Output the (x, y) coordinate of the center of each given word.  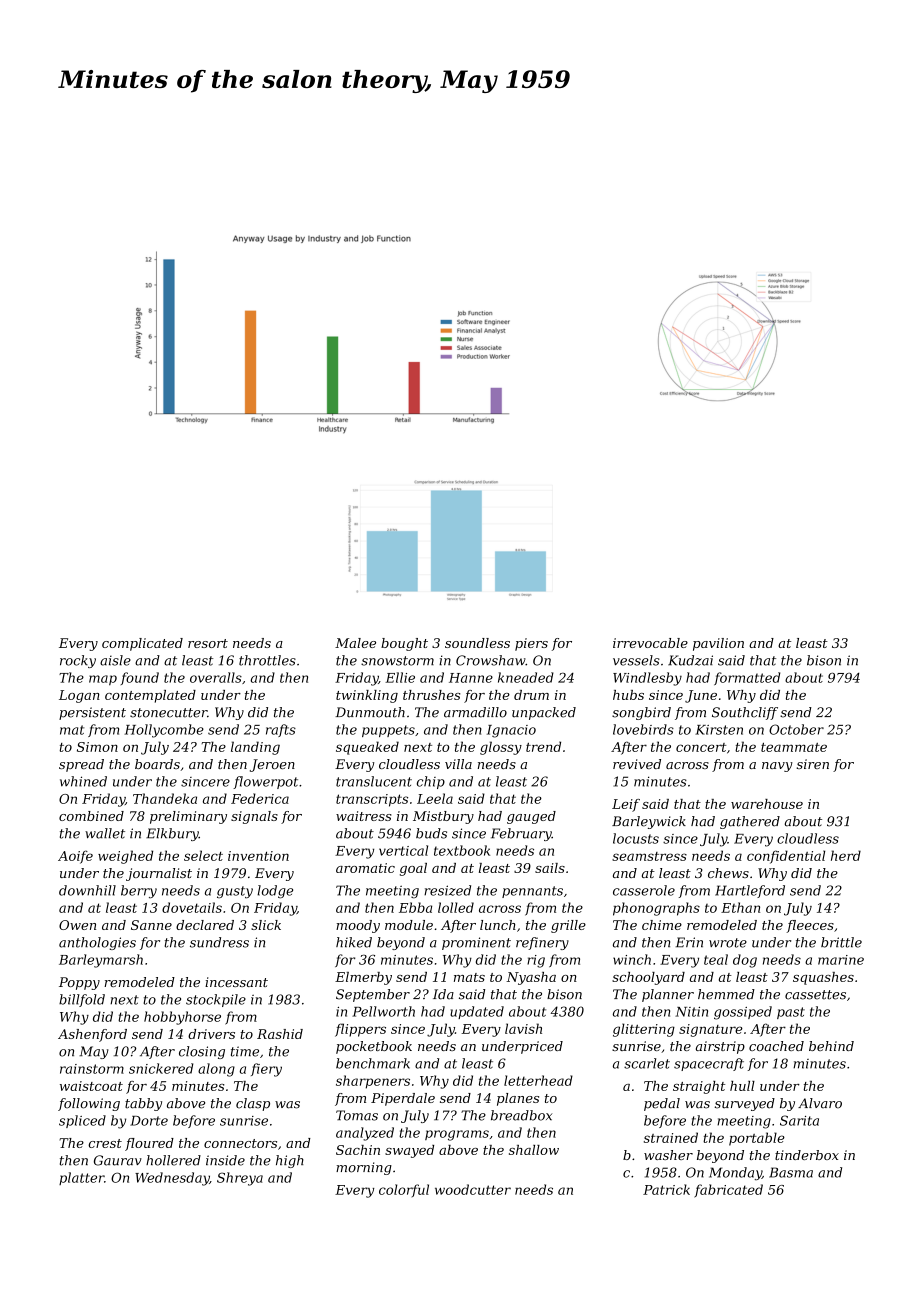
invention (258, 856)
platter (81, 1178)
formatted (747, 678)
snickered (161, 1068)
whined (83, 781)
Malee (355, 643)
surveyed (745, 1104)
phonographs (656, 909)
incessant (236, 982)
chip (431, 782)
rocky (78, 661)
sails (550, 868)
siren (812, 764)
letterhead (538, 1080)
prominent (476, 943)
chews (728, 873)
